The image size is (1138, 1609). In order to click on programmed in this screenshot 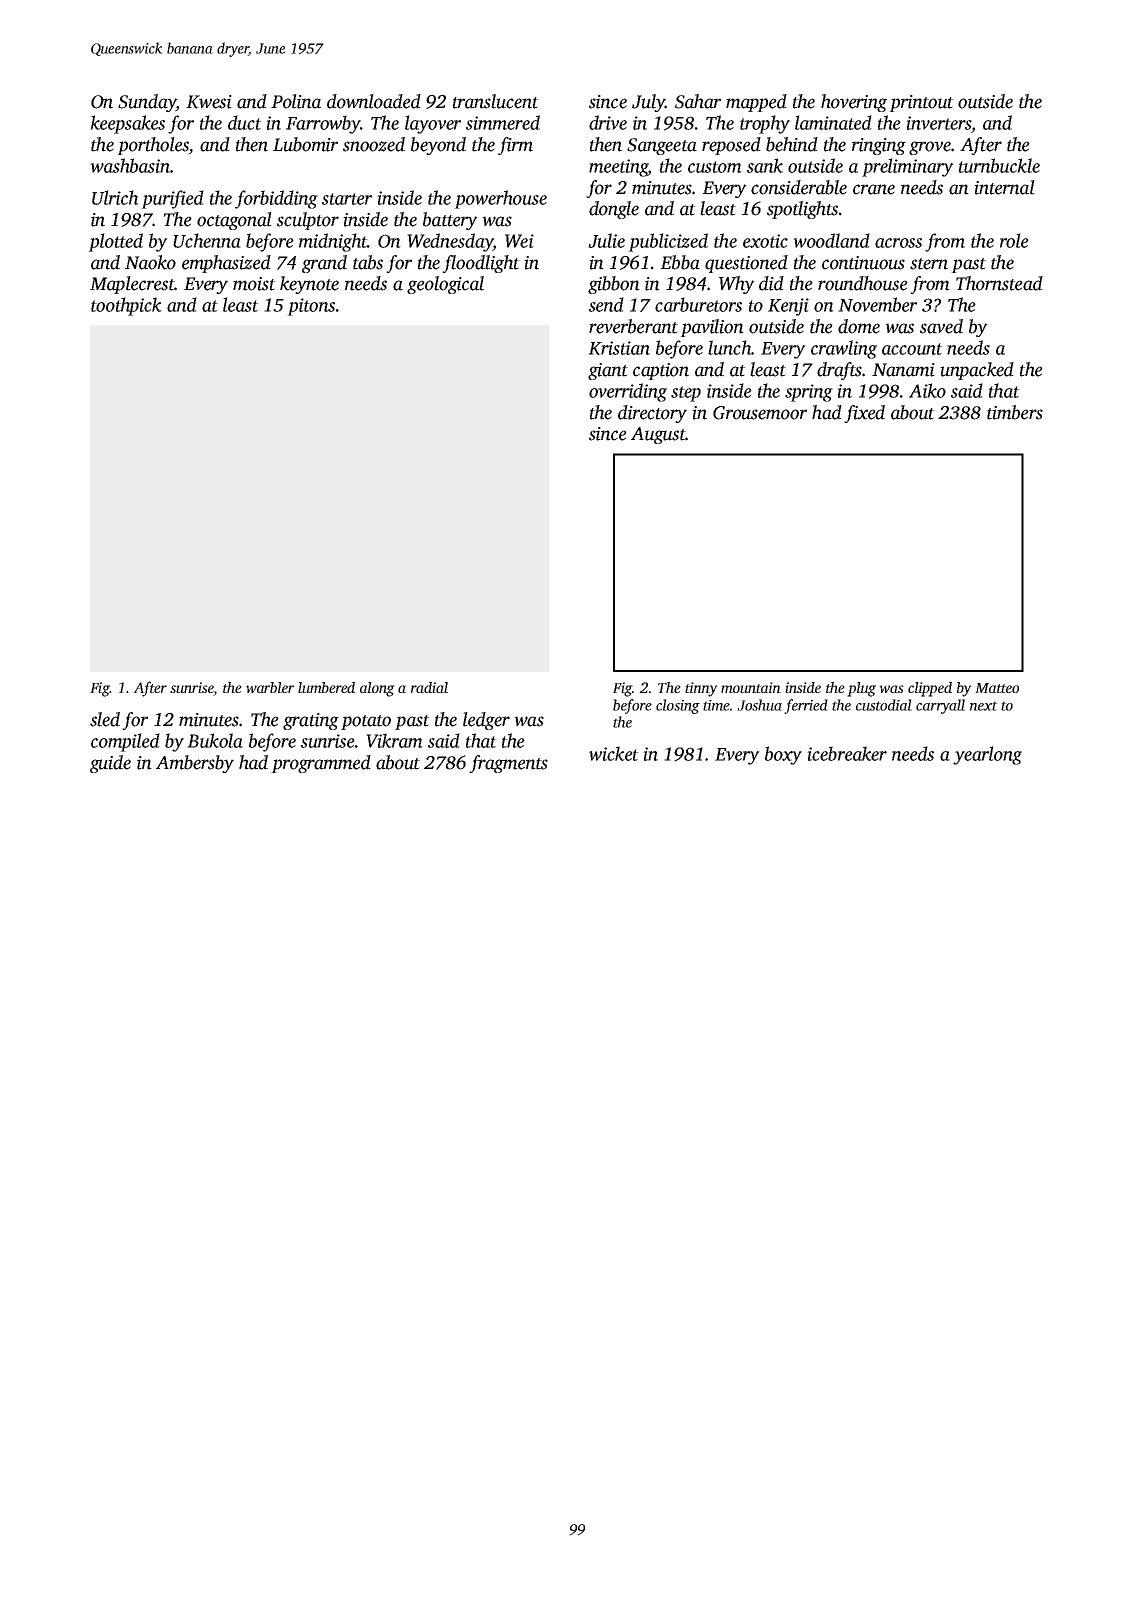, I will do `click(321, 764)`.
